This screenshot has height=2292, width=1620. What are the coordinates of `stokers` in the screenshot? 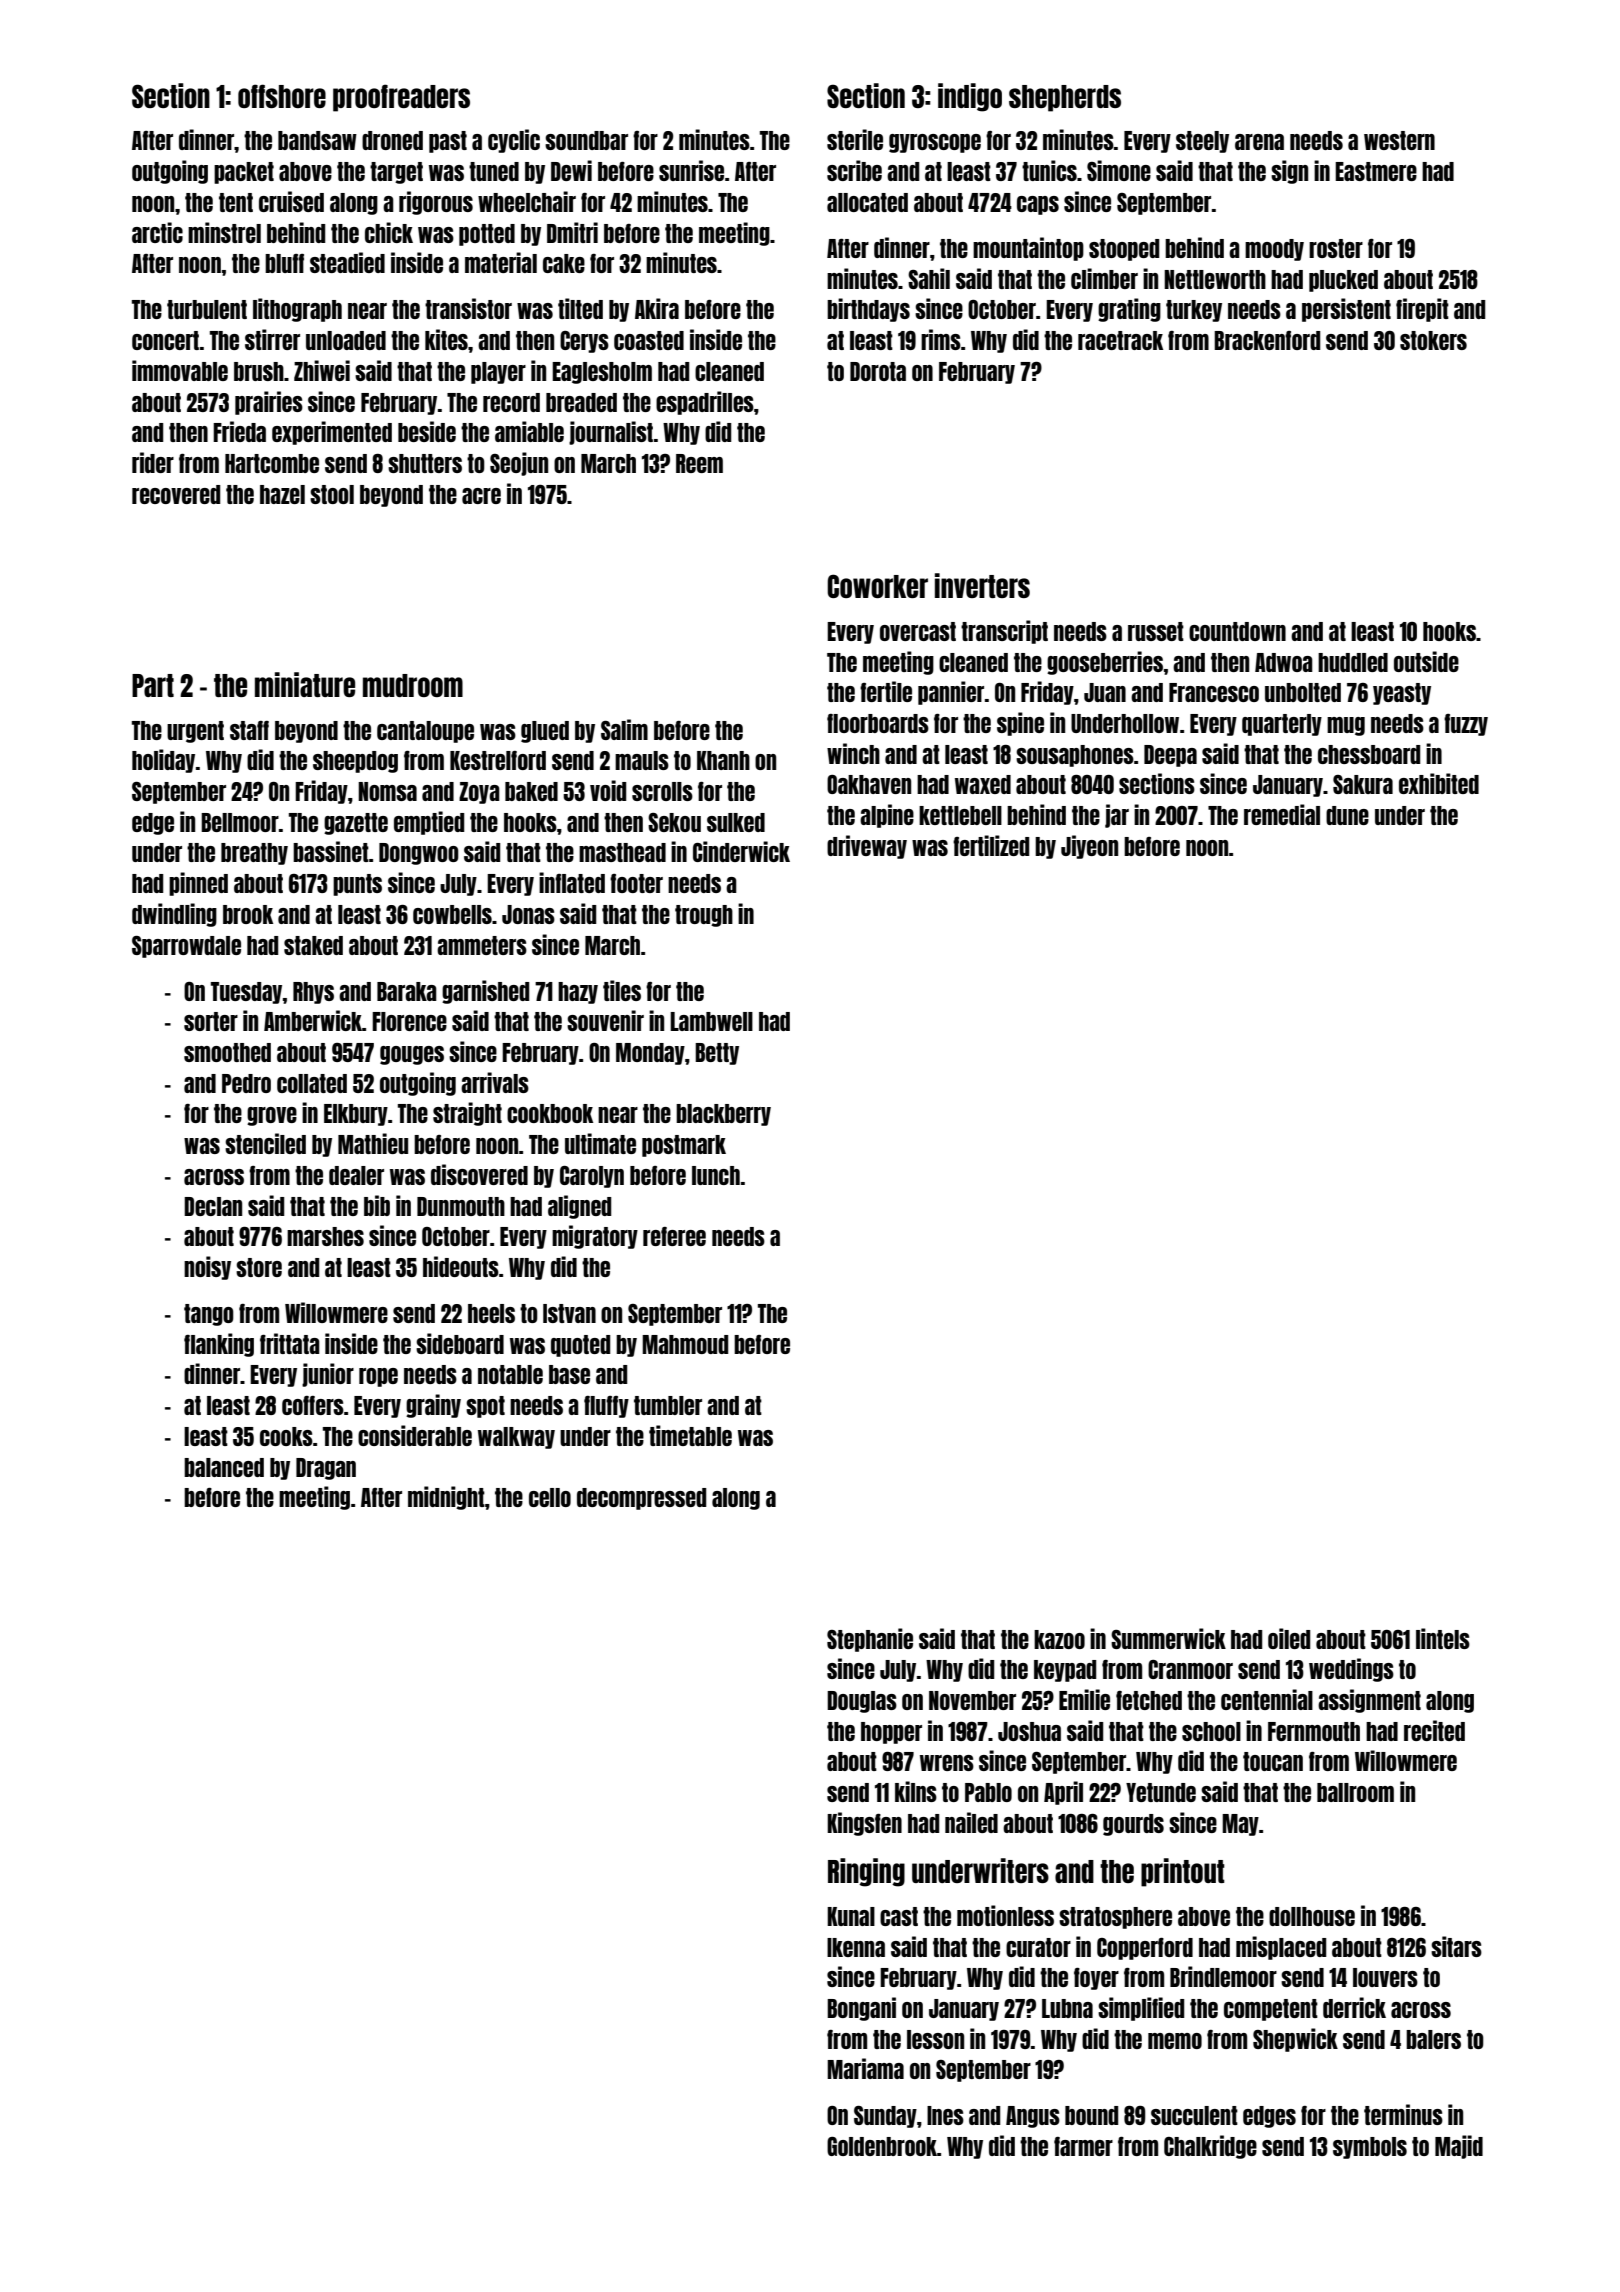 It's located at (1433, 340).
